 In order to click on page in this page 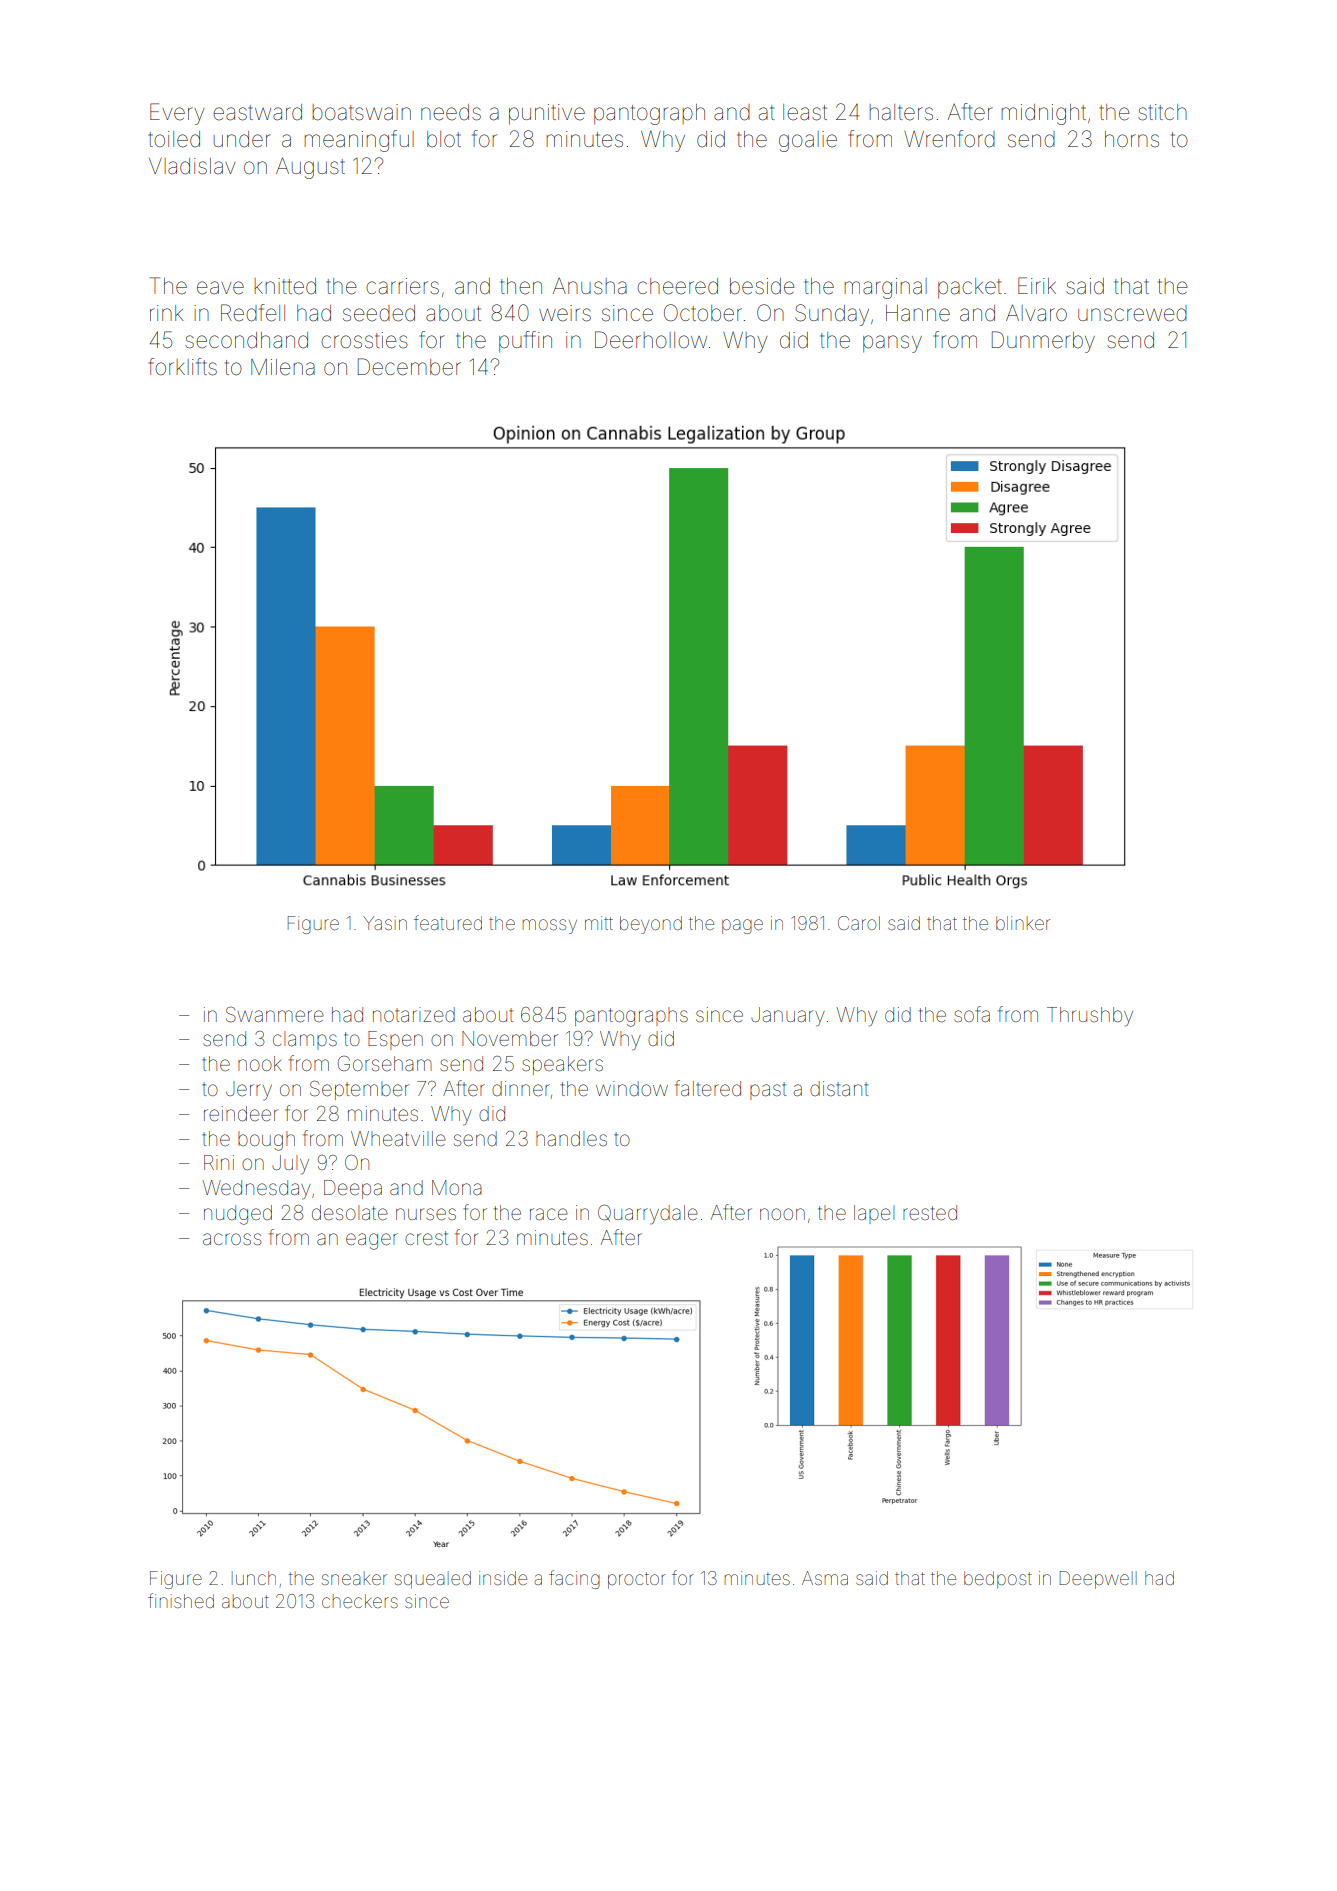, I will do `click(742, 926)`.
